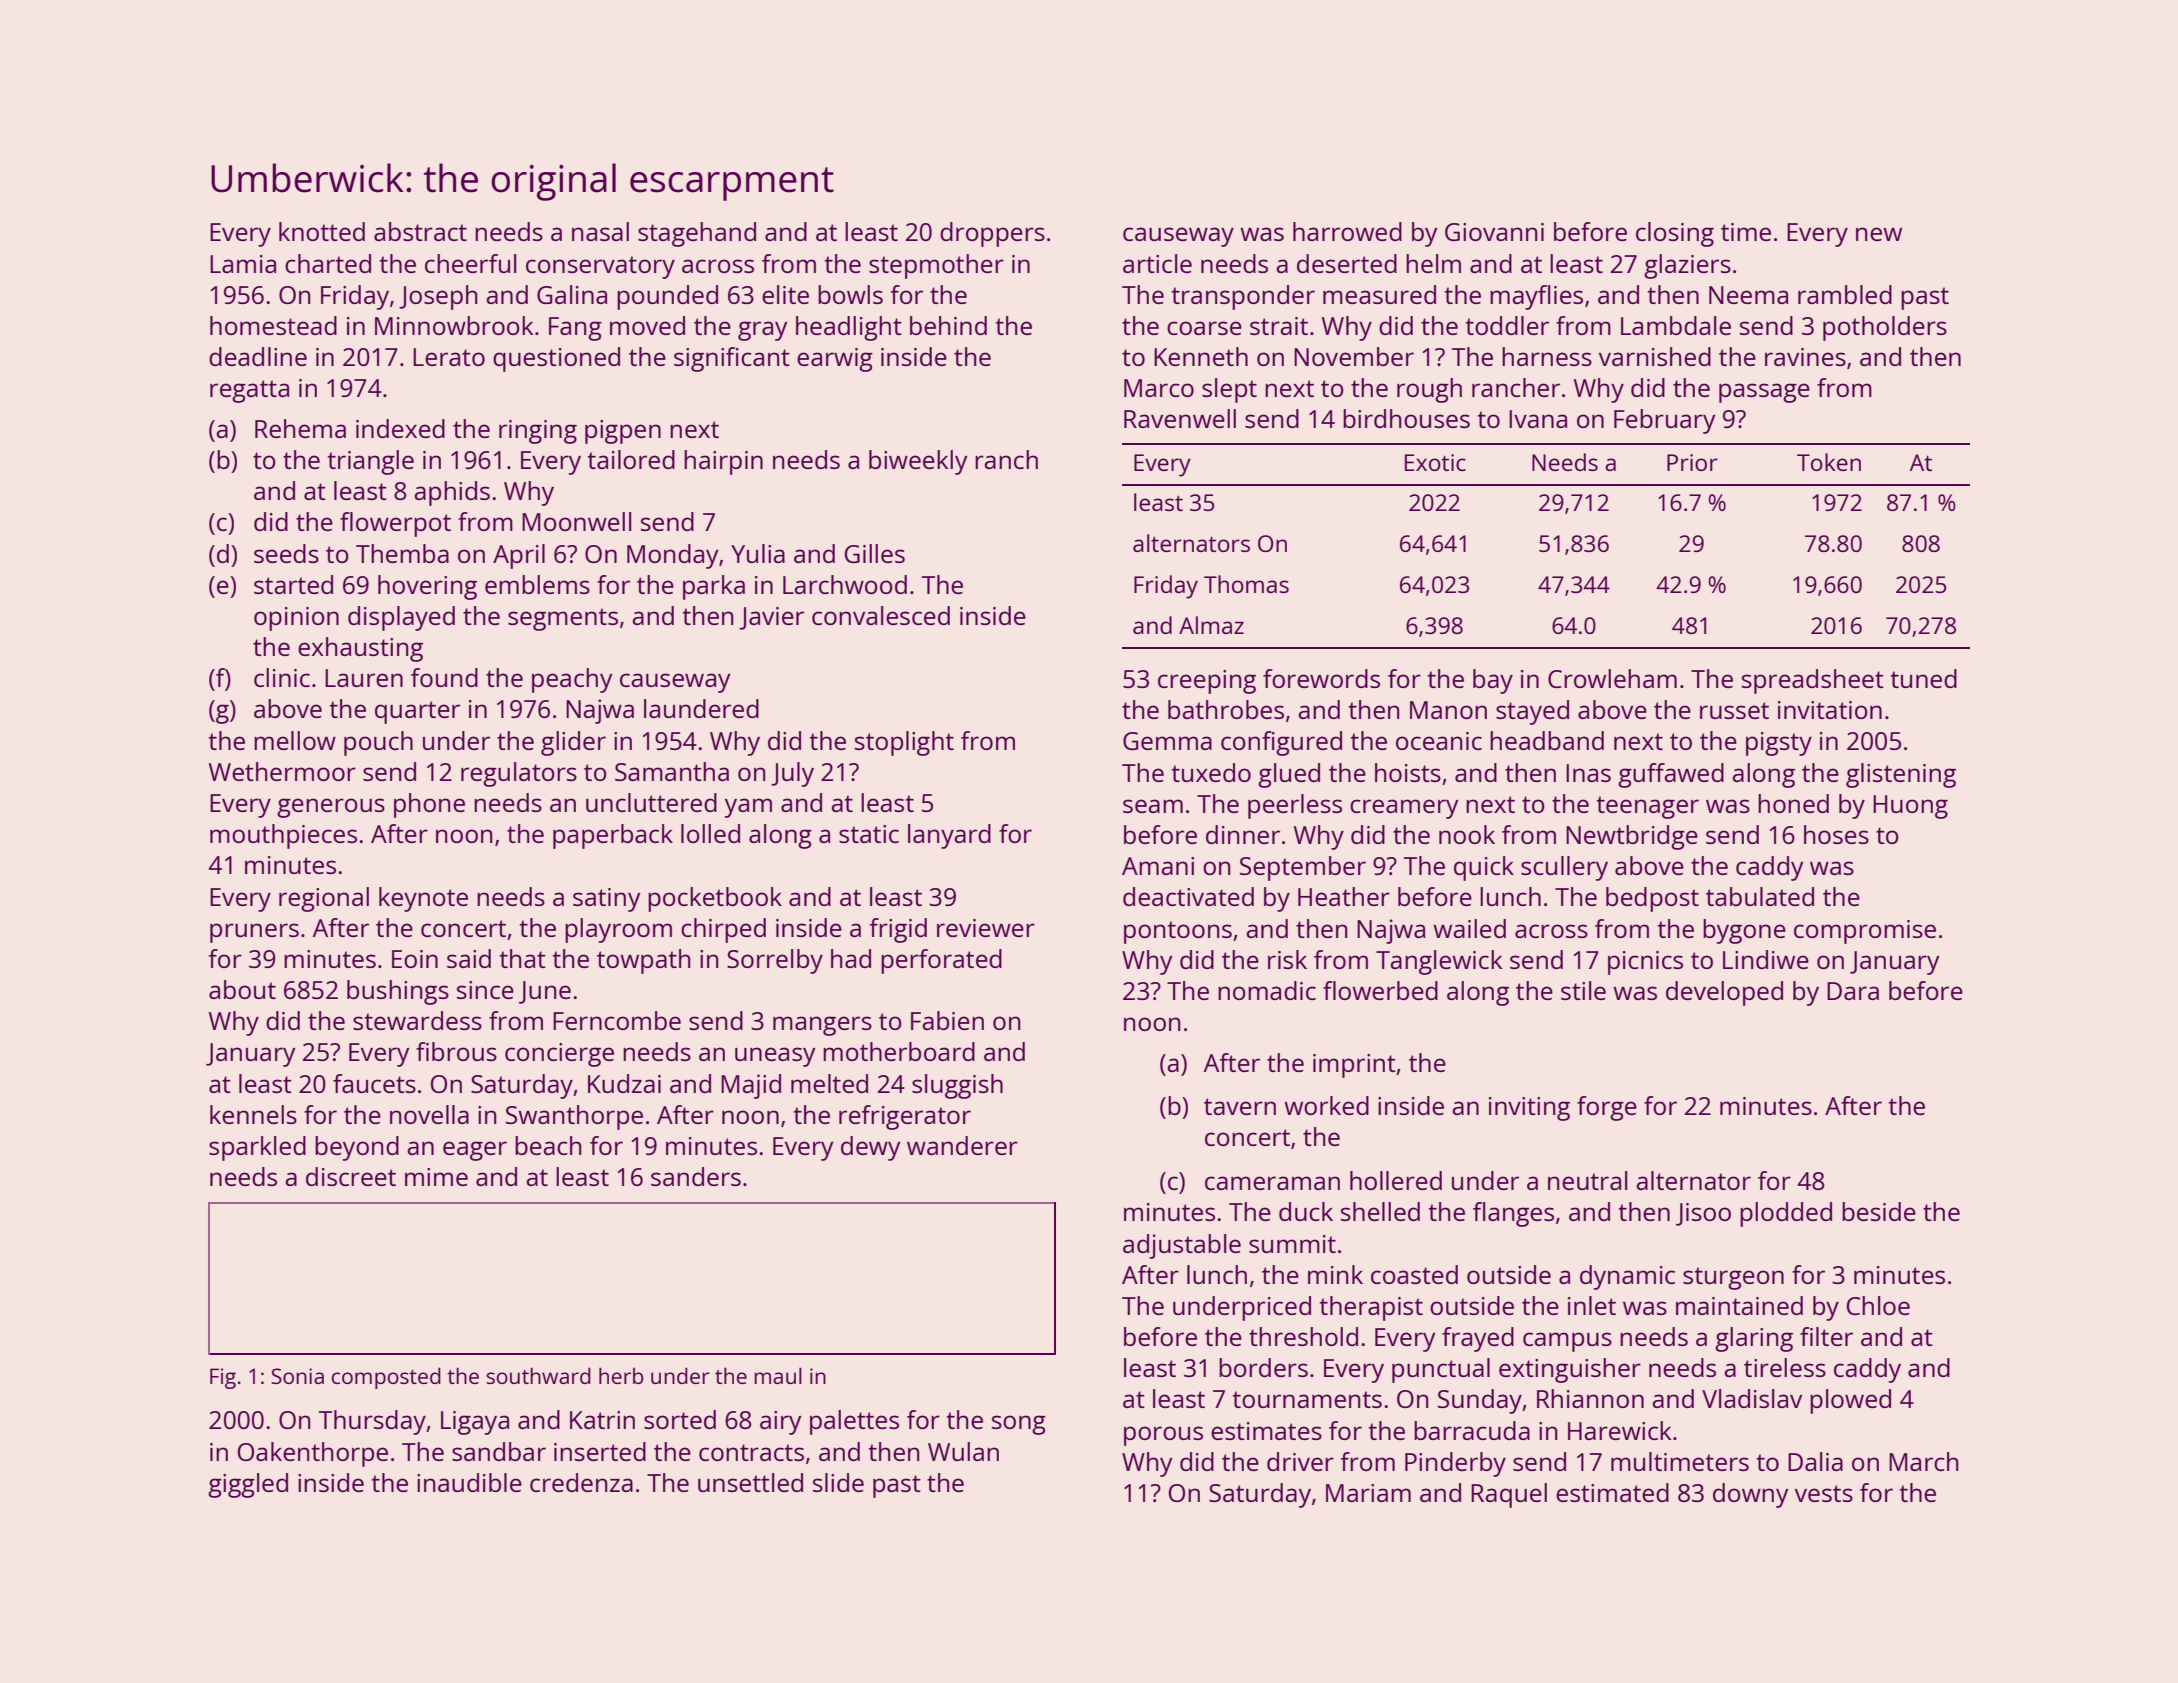 The width and height of the image is (2178, 1683). Describe the element at coordinates (851, 958) in the image. I see `had` at that location.
